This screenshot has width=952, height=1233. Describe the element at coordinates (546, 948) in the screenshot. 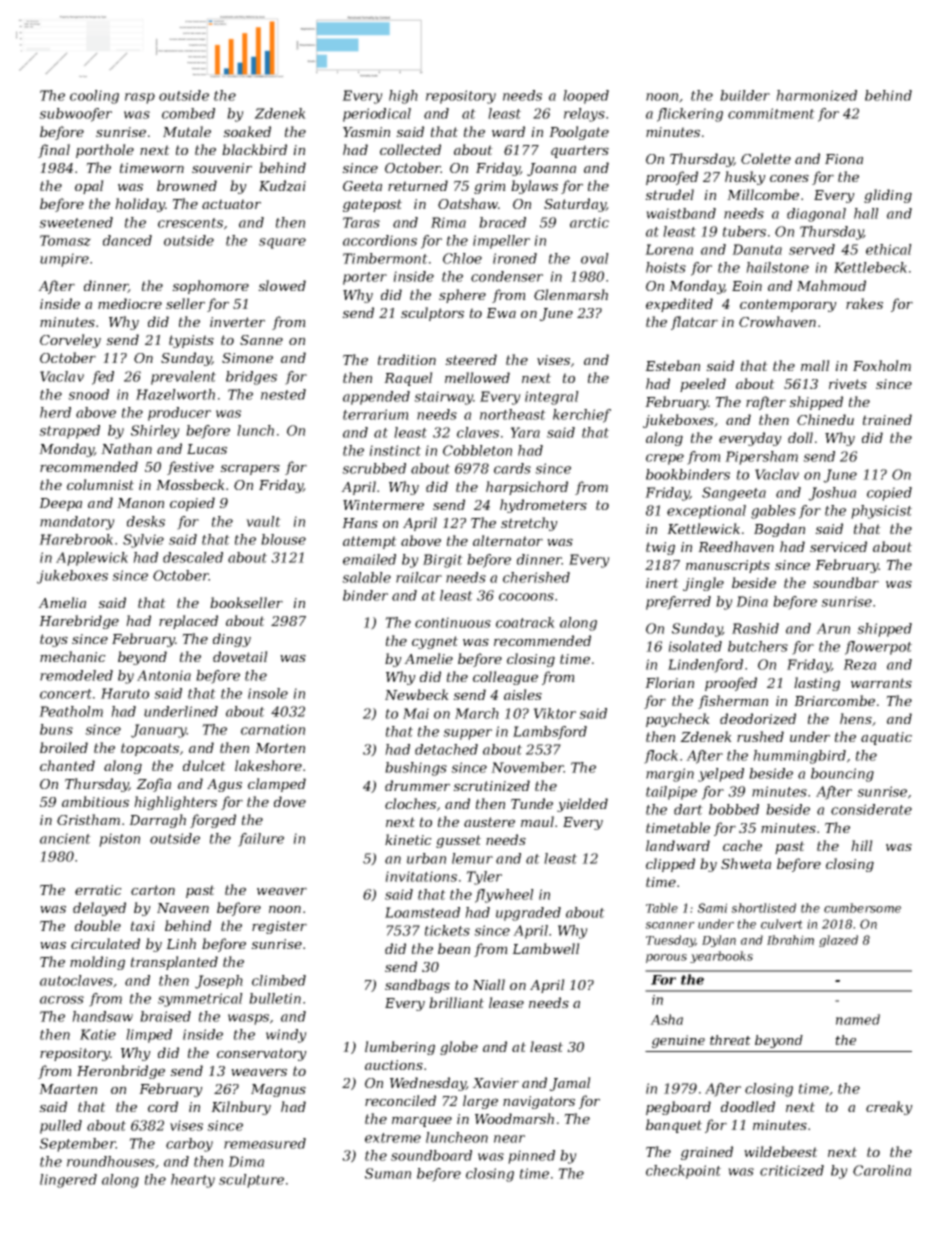

I see `Lambwell` at that location.
